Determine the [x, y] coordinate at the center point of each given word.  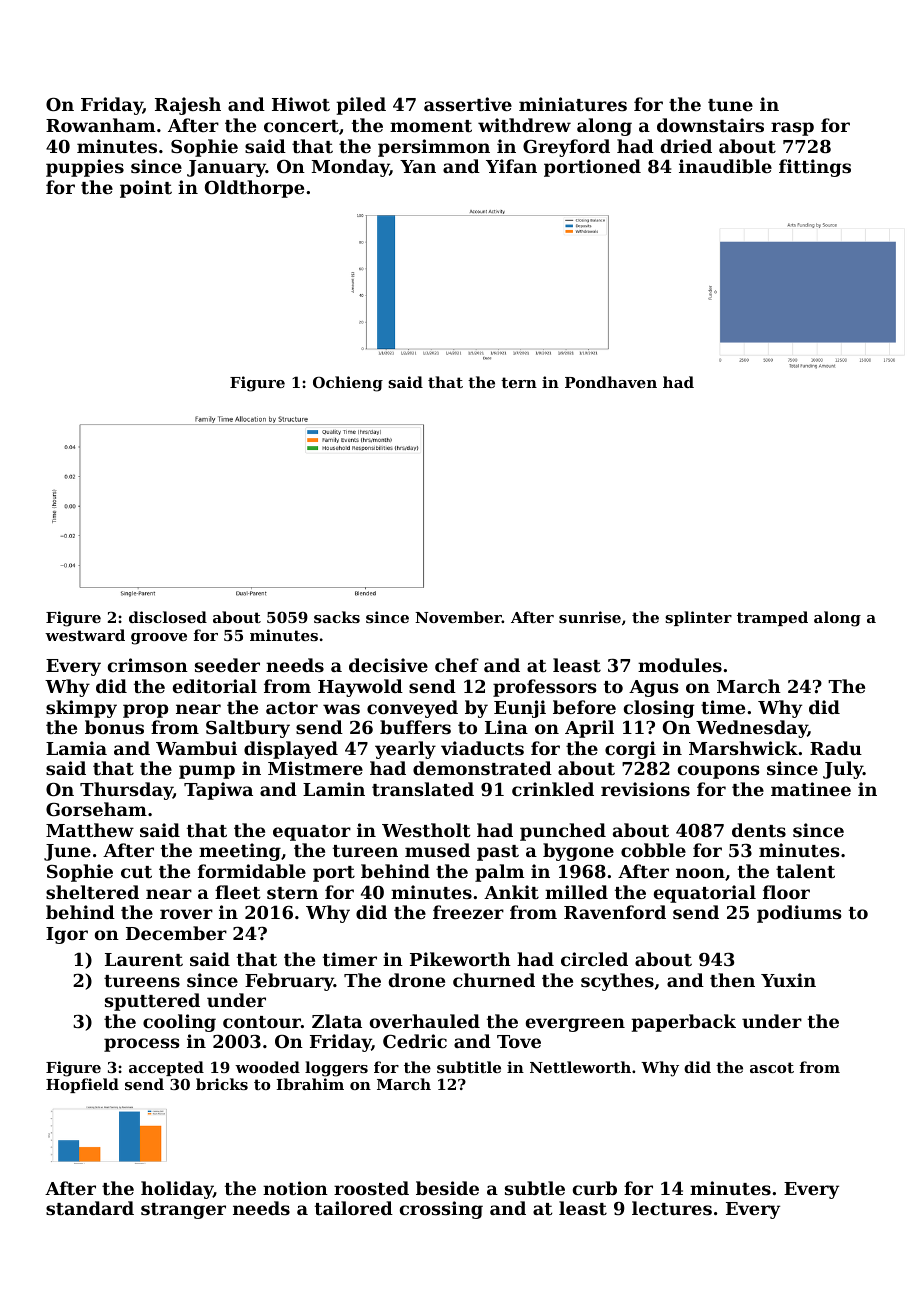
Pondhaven [611, 382]
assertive [468, 104]
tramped [772, 618]
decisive [388, 665]
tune [730, 105]
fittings [815, 168]
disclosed [168, 617]
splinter [698, 618]
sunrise [590, 617]
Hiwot [301, 104]
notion [295, 1188]
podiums [799, 914]
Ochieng [348, 384]
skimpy [81, 709]
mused [437, 850]
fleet [238, 892]
